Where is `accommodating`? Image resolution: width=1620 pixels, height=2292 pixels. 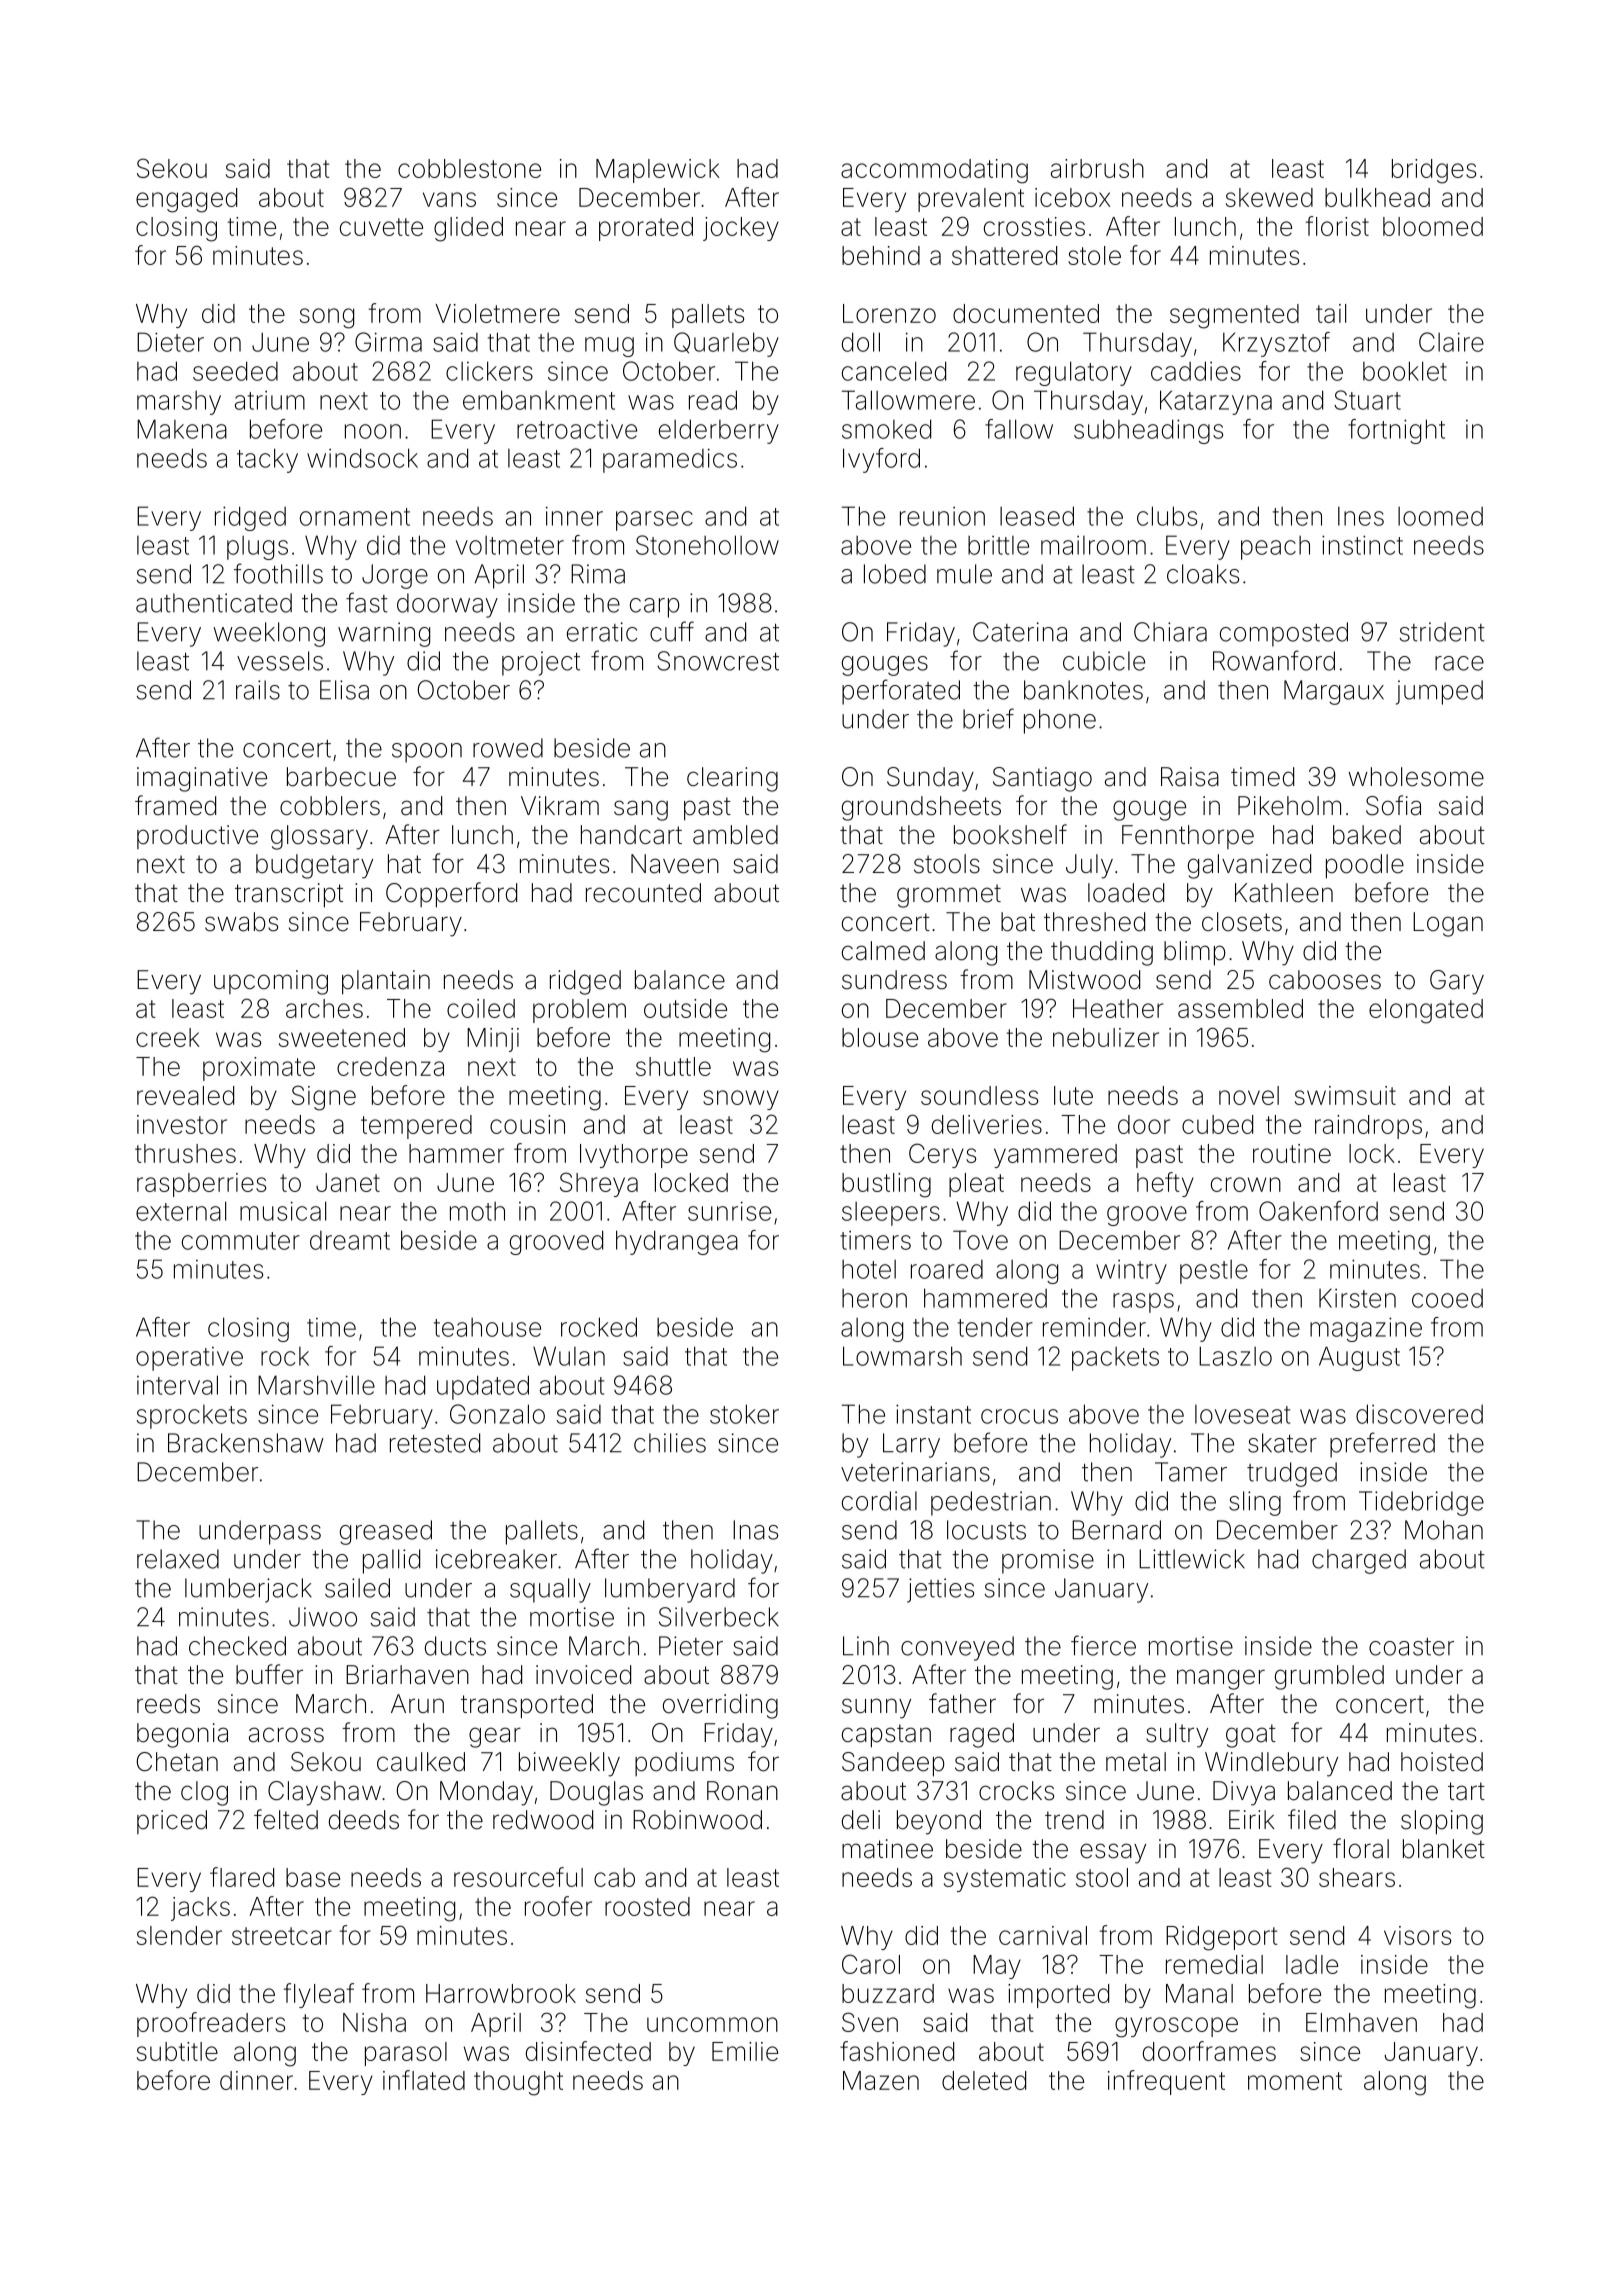
accommodating is located at coordinates (934, 171).
